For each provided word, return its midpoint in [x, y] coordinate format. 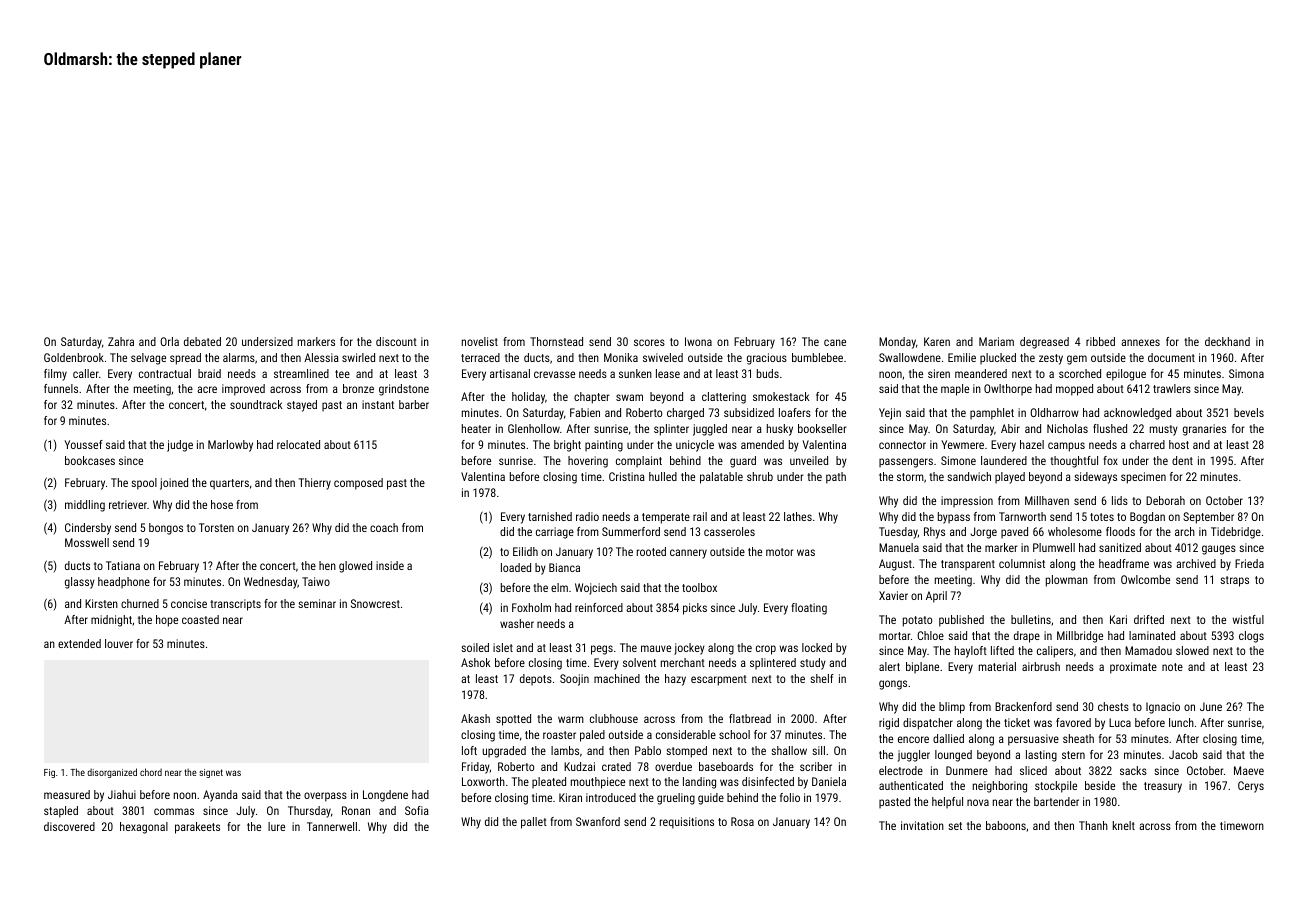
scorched [1080, 373]
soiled [475, 647]
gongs [893, 685]
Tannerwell [332, 826]
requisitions [687, 823]
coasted [200, 619]
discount [396, 341]
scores [649, 342]
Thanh [1093, 825]
